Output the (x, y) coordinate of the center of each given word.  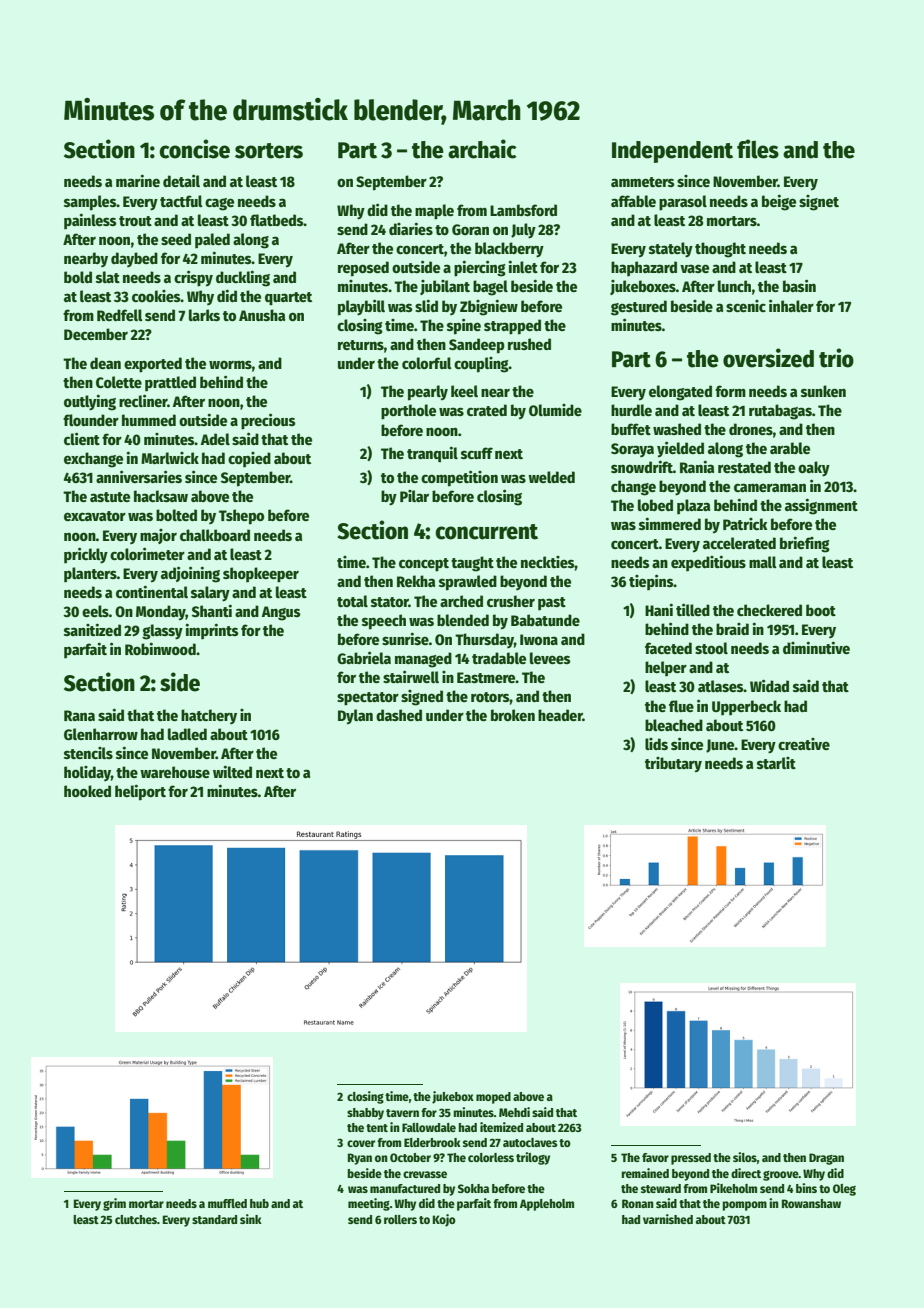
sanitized (92, 629)
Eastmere (486, 677)
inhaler (791, 305)
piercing (480, 268)
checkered (769, 610)
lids (656, 744)
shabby (365, 1114)
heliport (140, 792)
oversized (768, 358)
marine (138, 180)
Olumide (555, 410)
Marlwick (170, 458)
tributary (673, 765)
